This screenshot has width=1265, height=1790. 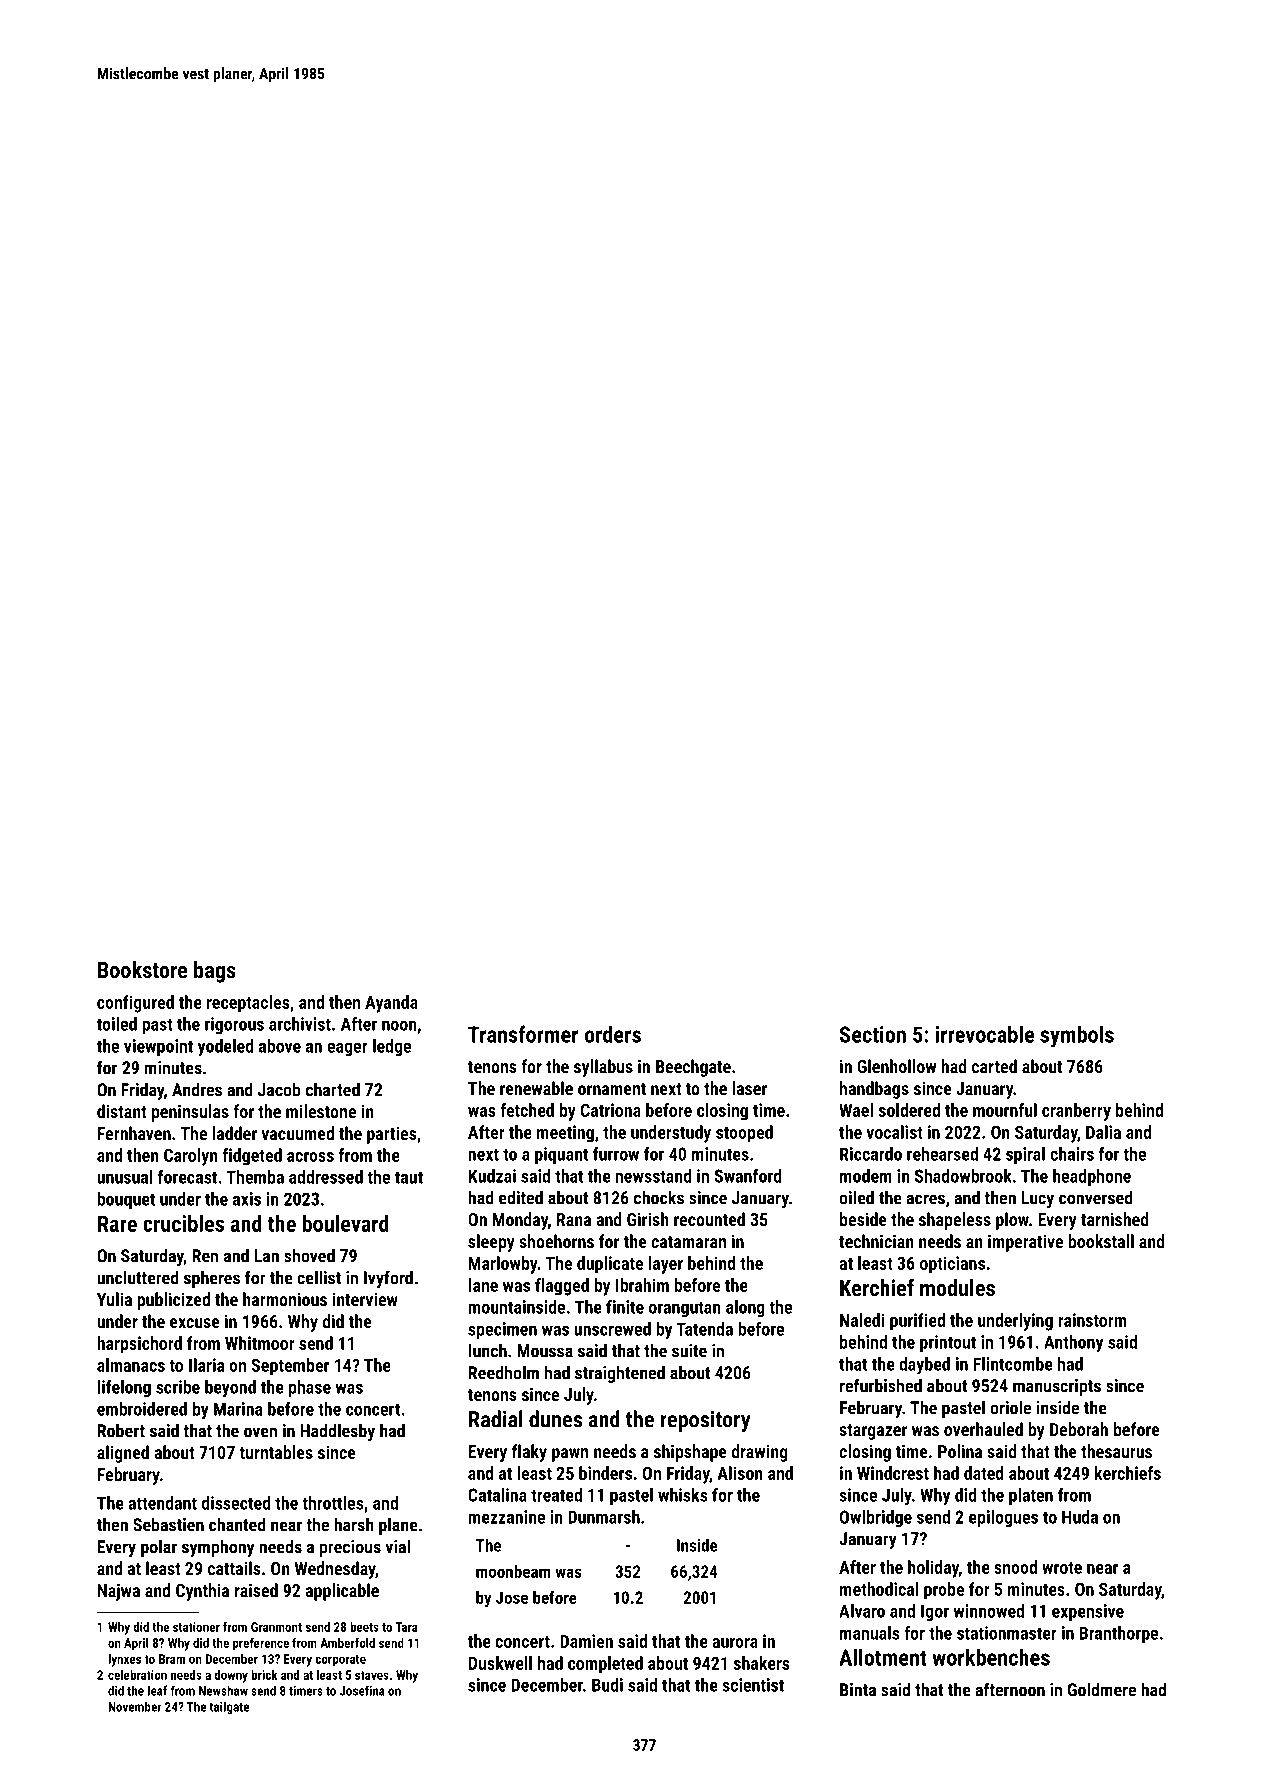 I want to click on pawn, so click(x=570, y=1455).
